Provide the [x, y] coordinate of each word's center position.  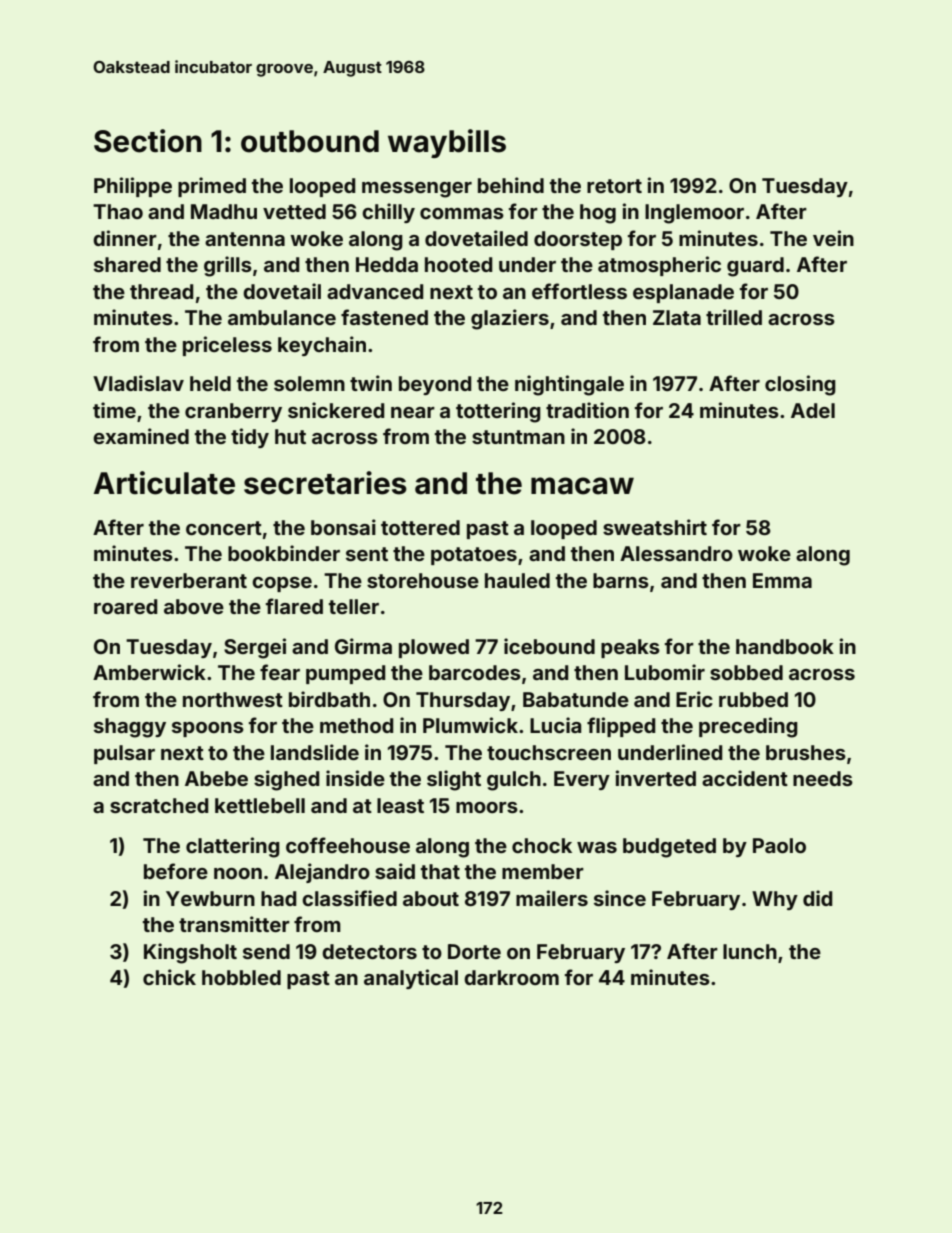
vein [833, 238]
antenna [245, 239]
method [357, 725]
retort [614, 186]
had [279, 898]
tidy [250, 438]
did [818, 898]
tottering [498, 412]
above [194, 606]
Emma [782, 580]
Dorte [474, 951]
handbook [785, 646]
